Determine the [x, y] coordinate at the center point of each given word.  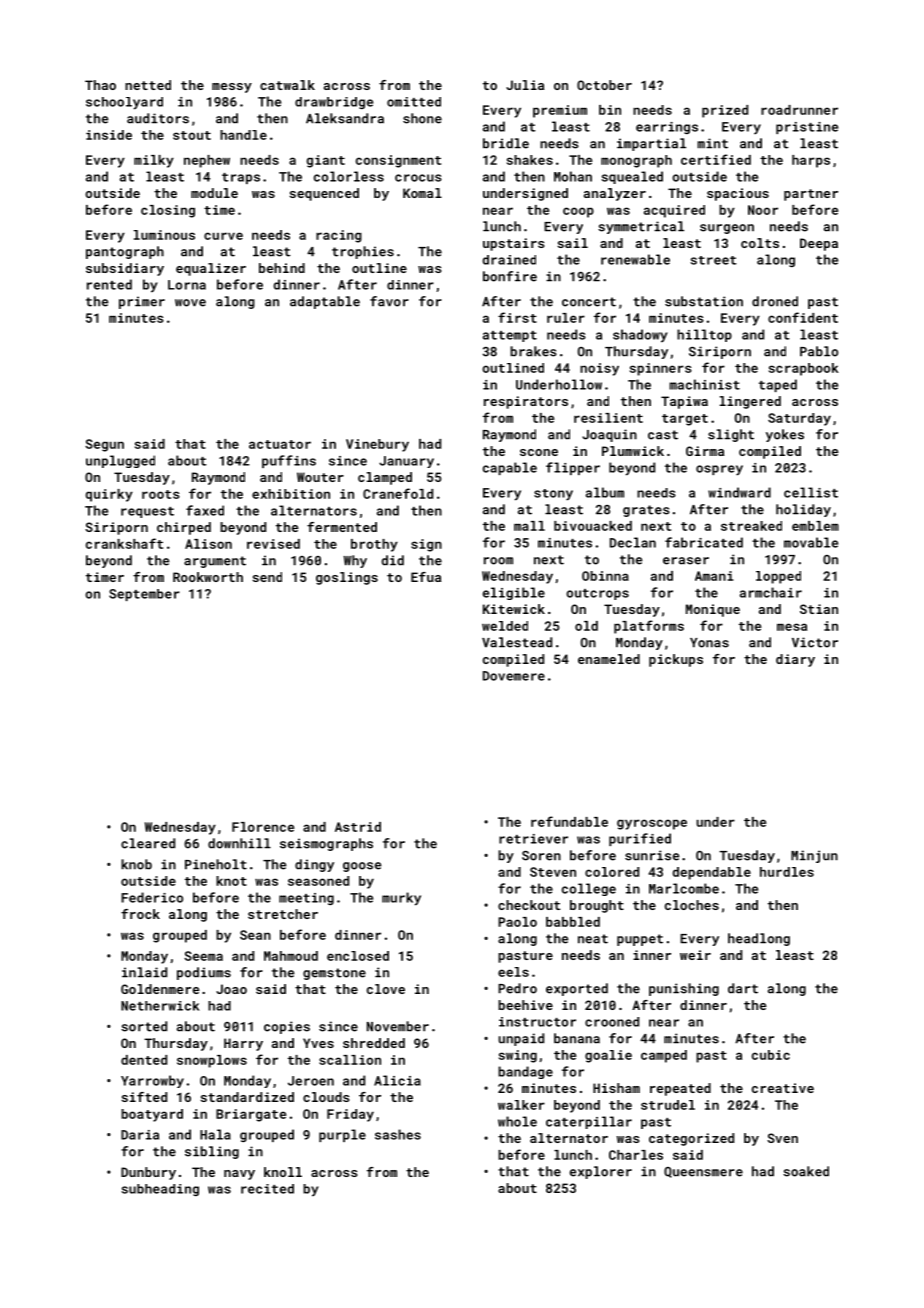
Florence [263, 827]
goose [362, 867]
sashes [398, 1134]
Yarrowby [152, 1081]
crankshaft [124, 543]
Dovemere [514, 676]
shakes [530, 160]
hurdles [787, 872]
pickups [676, 660]
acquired [674, 211]
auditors [158, 118]
